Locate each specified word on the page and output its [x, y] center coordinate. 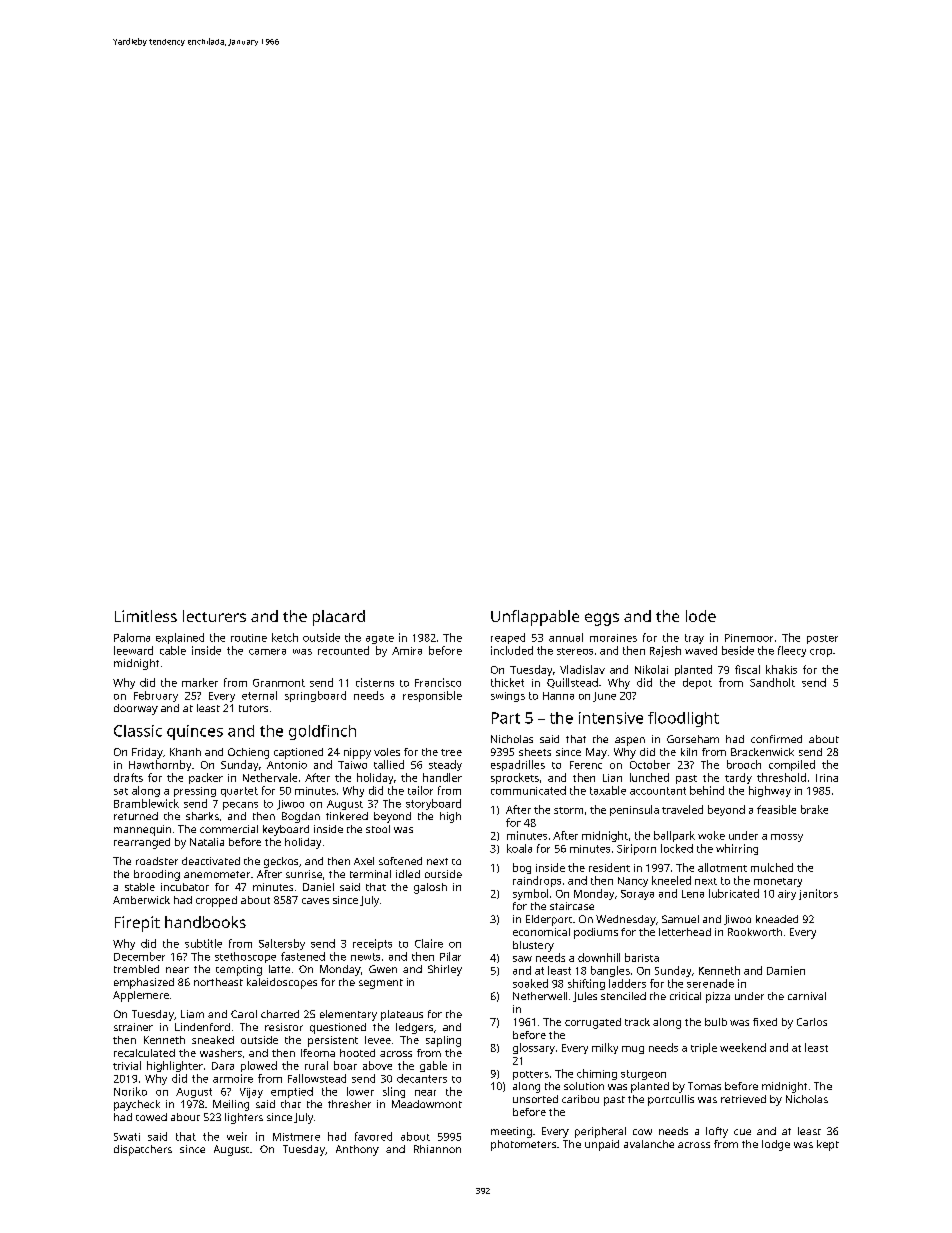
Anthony [357, 1150]
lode [701, 616]
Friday [147, 753]
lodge [776, 1145]
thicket [507, 682]
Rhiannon [437, 1149]
